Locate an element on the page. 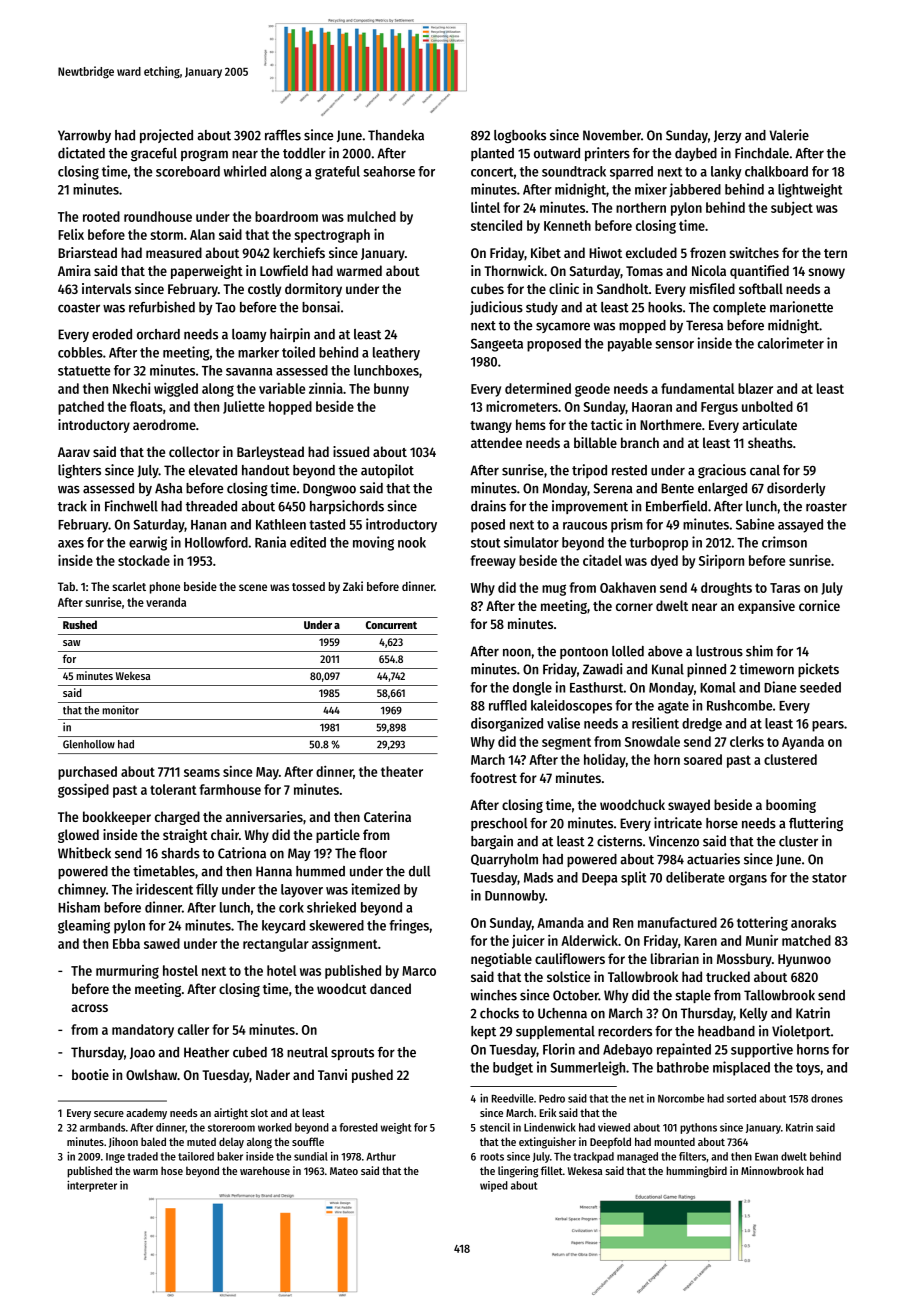  tasted is located at coordinates (327, 524).
